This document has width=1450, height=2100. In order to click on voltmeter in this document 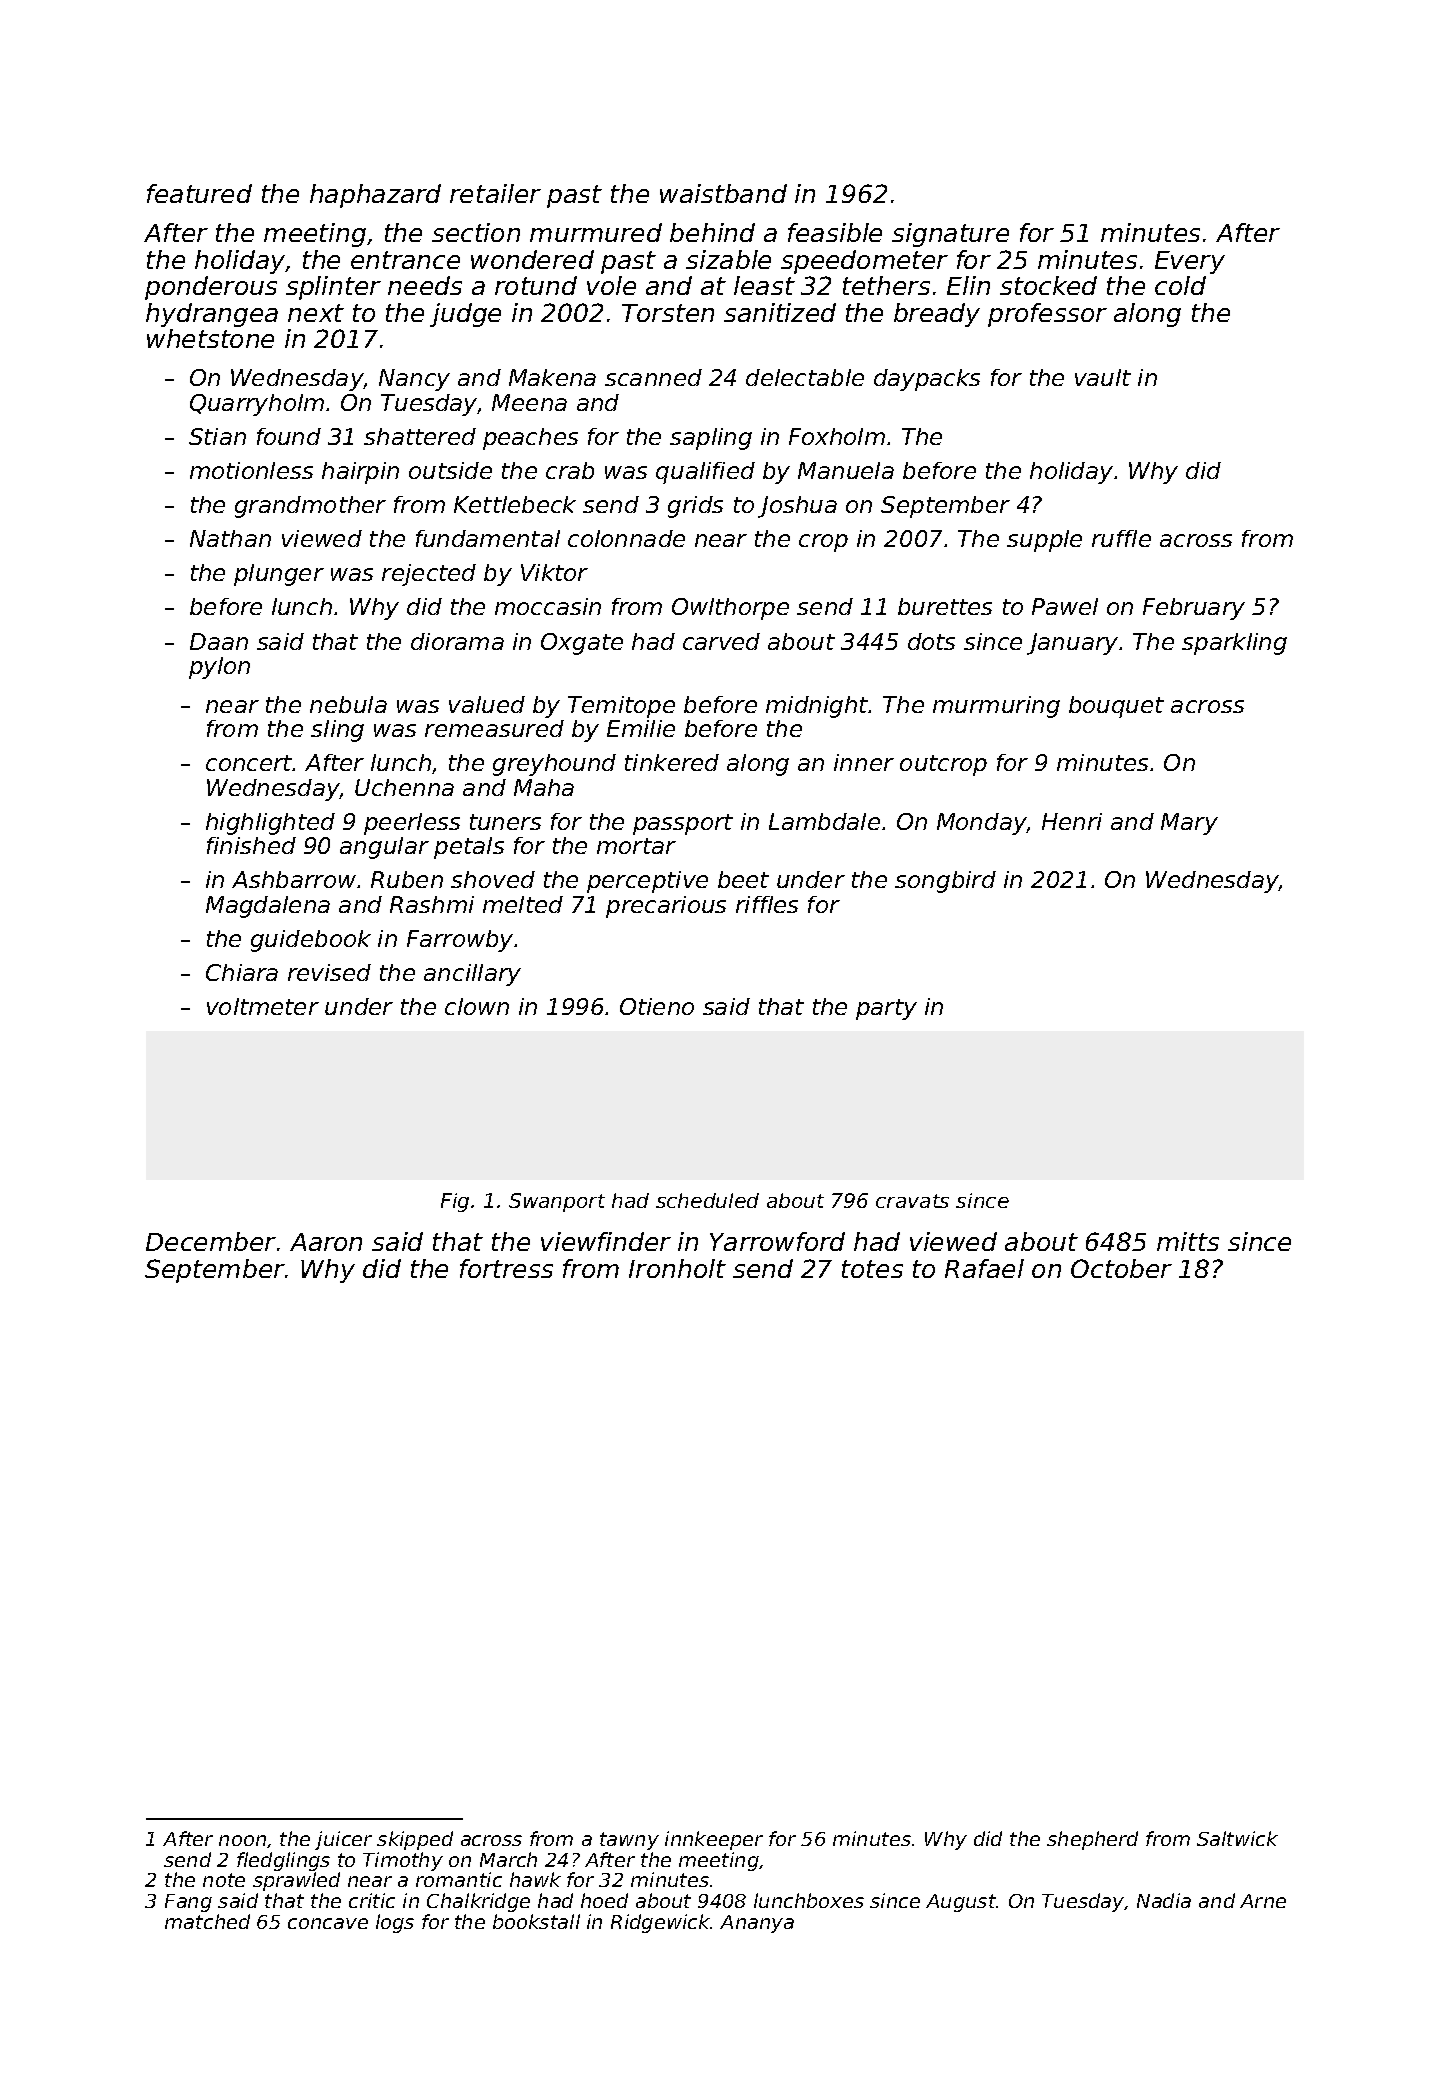, I will do `click(263, 1006)`.
